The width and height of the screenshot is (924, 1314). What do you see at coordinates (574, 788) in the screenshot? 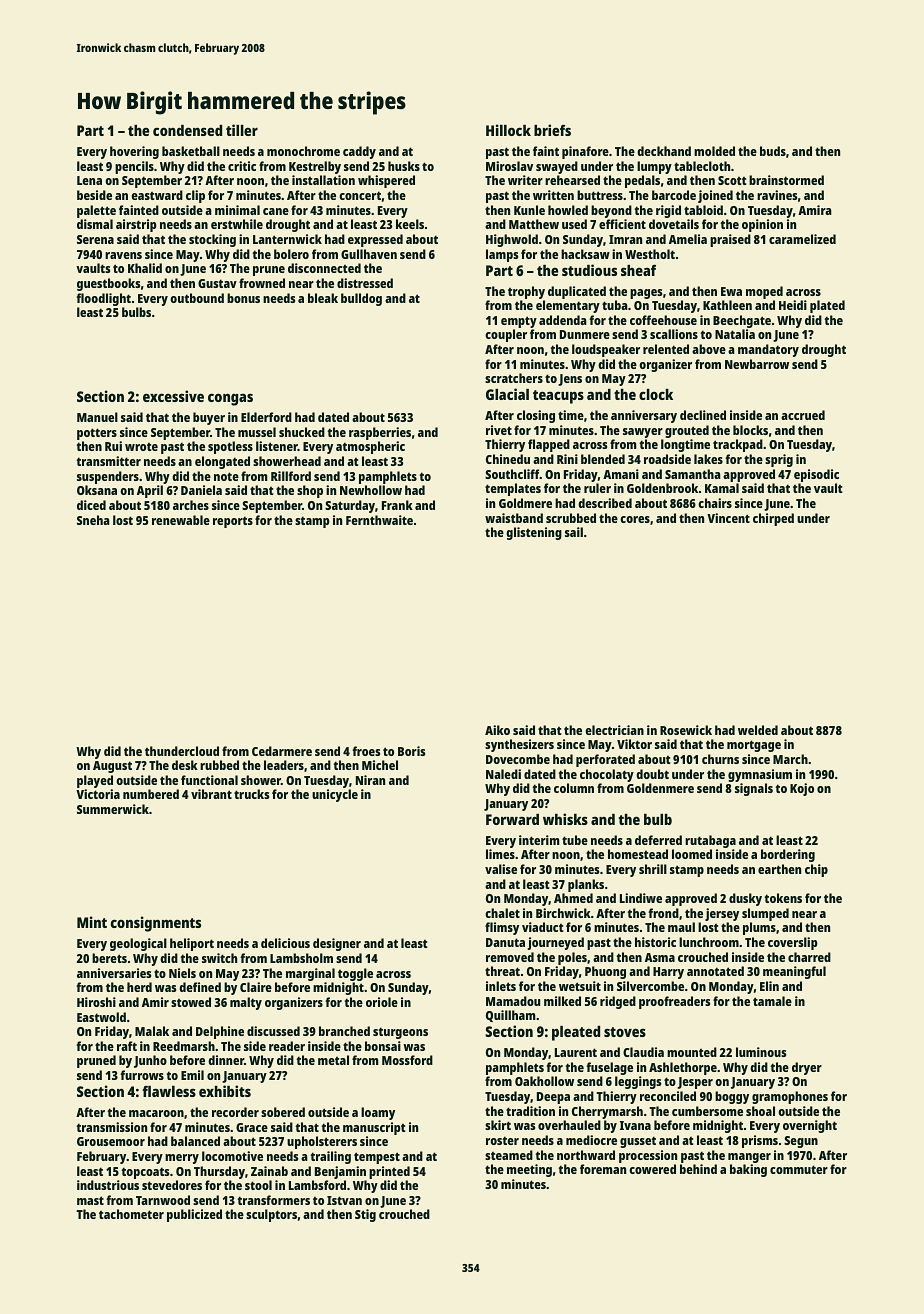
I see `column` at bounding box center [574, 788].
